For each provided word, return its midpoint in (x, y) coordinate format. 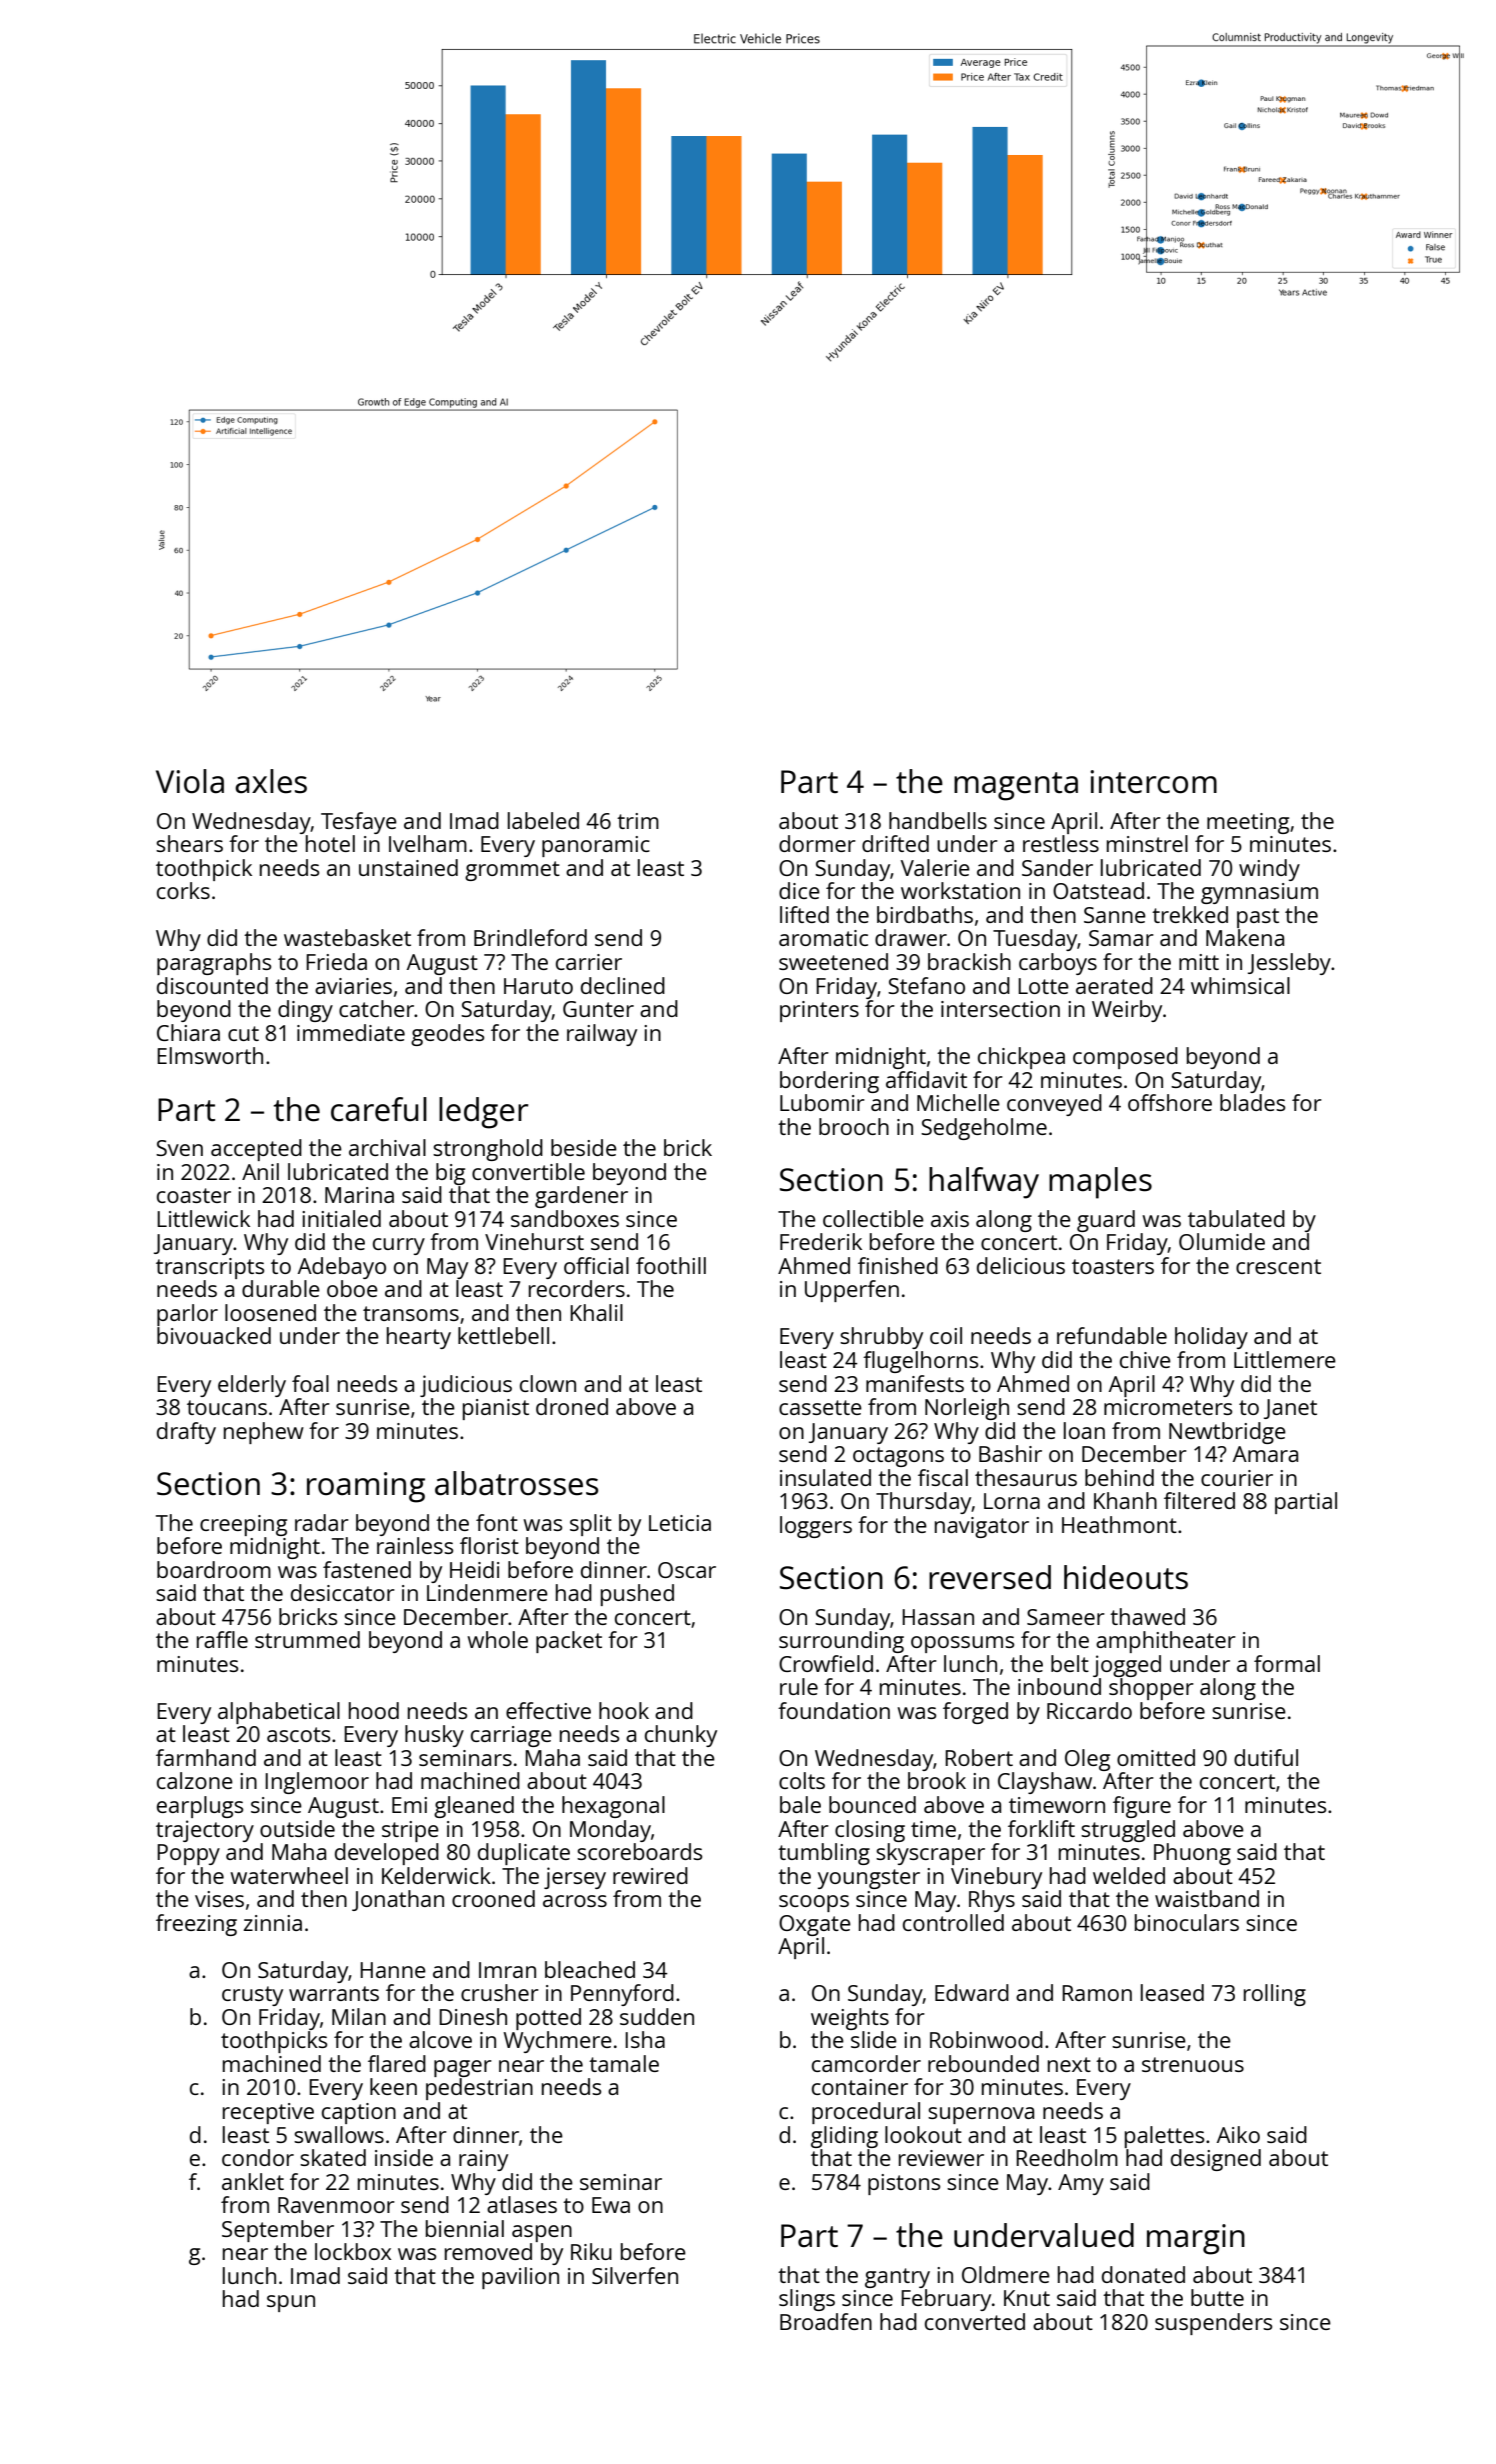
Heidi (474, 1569)
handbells (938, 820)
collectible (873, 1218)
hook (624, 1710)
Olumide (1222, 1241)
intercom (1153, 782)
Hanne (393, 1970)
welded (1129, 1875)
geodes (447, 1035)
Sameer (1066, 1617)
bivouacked (214, 1335)
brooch (854, 1126)
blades (1252, 1102)
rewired (650, 1875)
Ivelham (428, 843)
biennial (465, 2228)
